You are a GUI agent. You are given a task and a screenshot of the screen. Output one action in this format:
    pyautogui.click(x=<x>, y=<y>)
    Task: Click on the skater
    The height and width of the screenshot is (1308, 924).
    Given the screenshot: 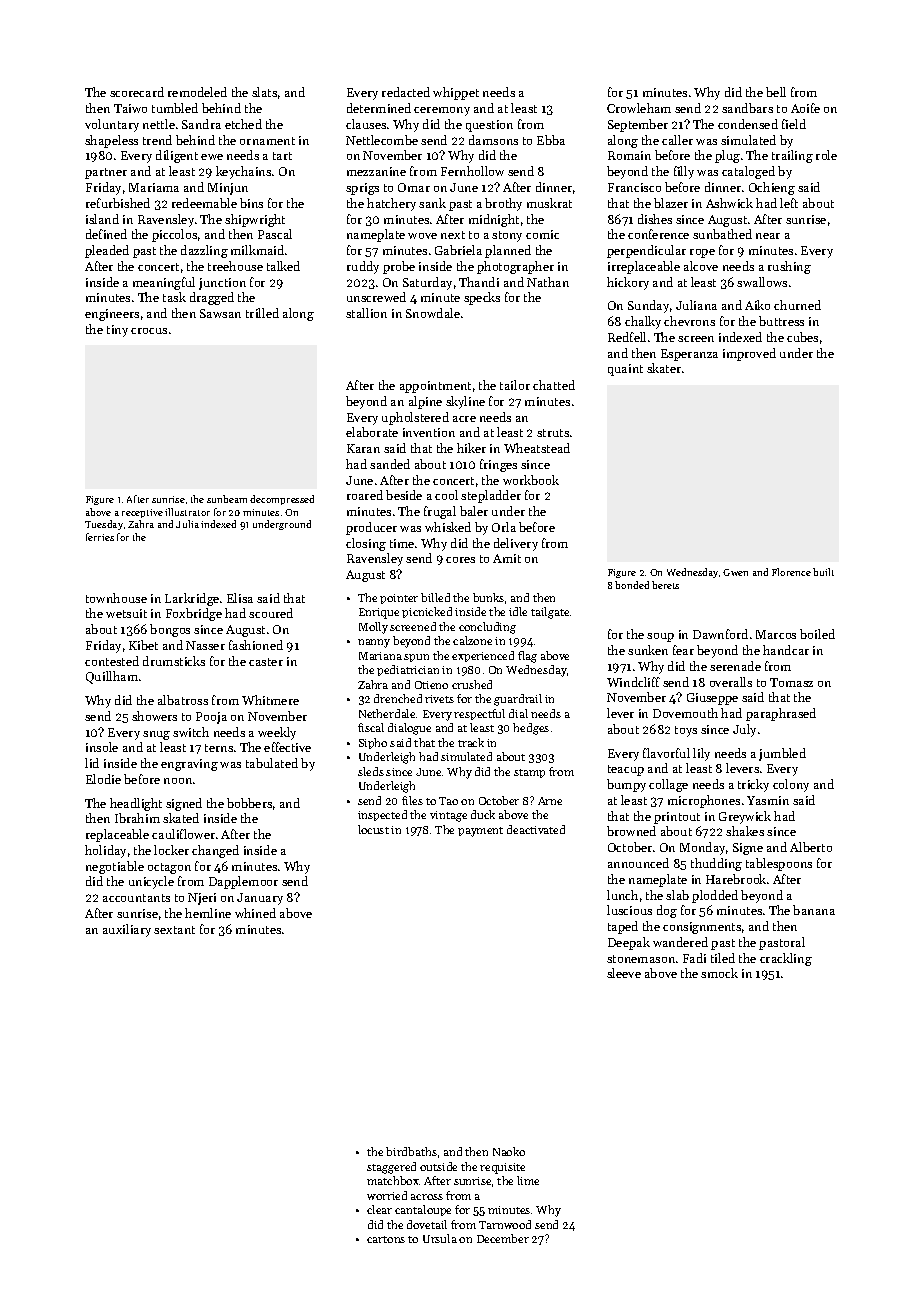 What is the action you would take?
    pyautogui.click(x=664, y=368)
